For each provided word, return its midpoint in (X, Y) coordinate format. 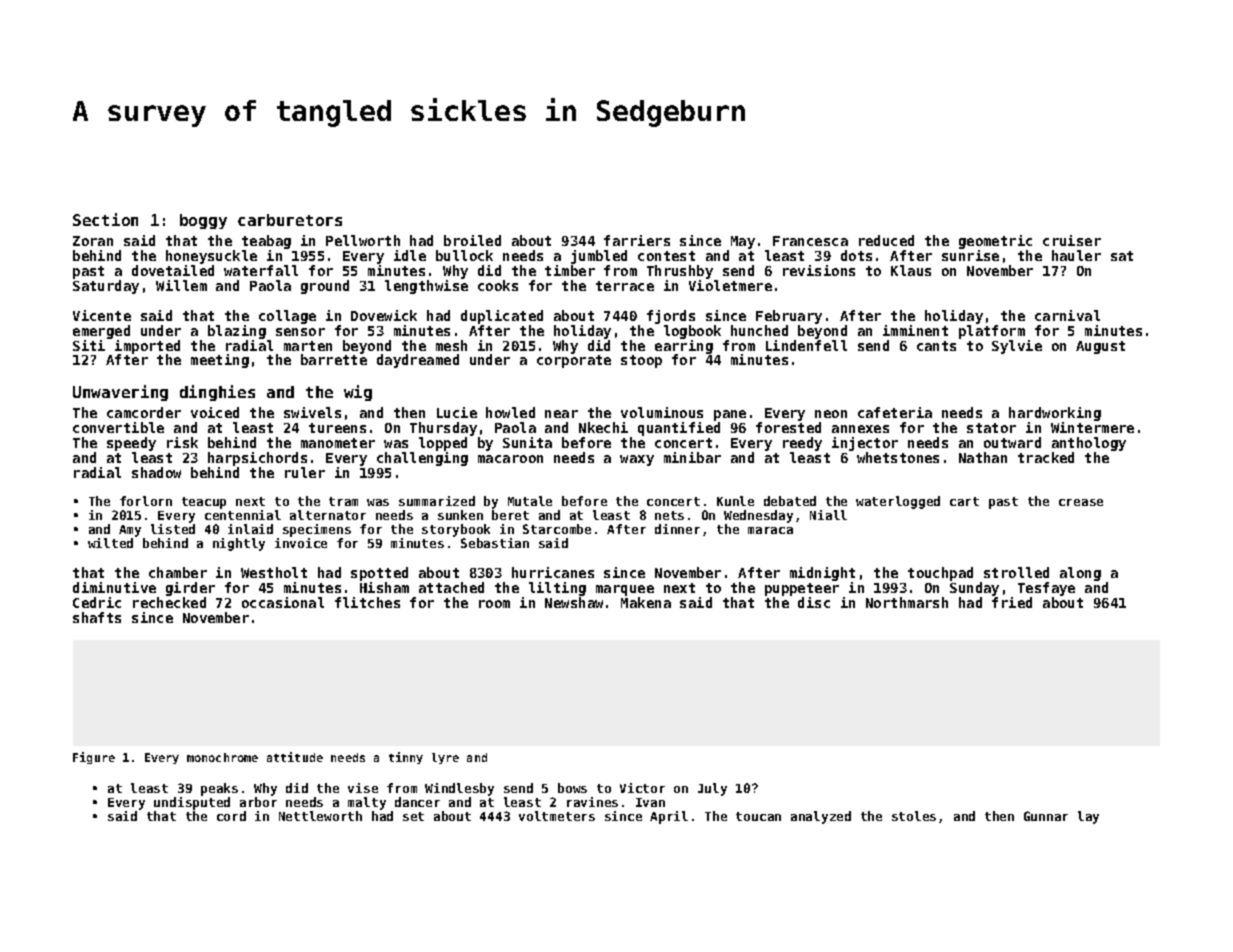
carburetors (290, 220)
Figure (94, 758)
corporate (574, 361)
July (712, 789)
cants (936, 346)
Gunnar (1046, 816)
